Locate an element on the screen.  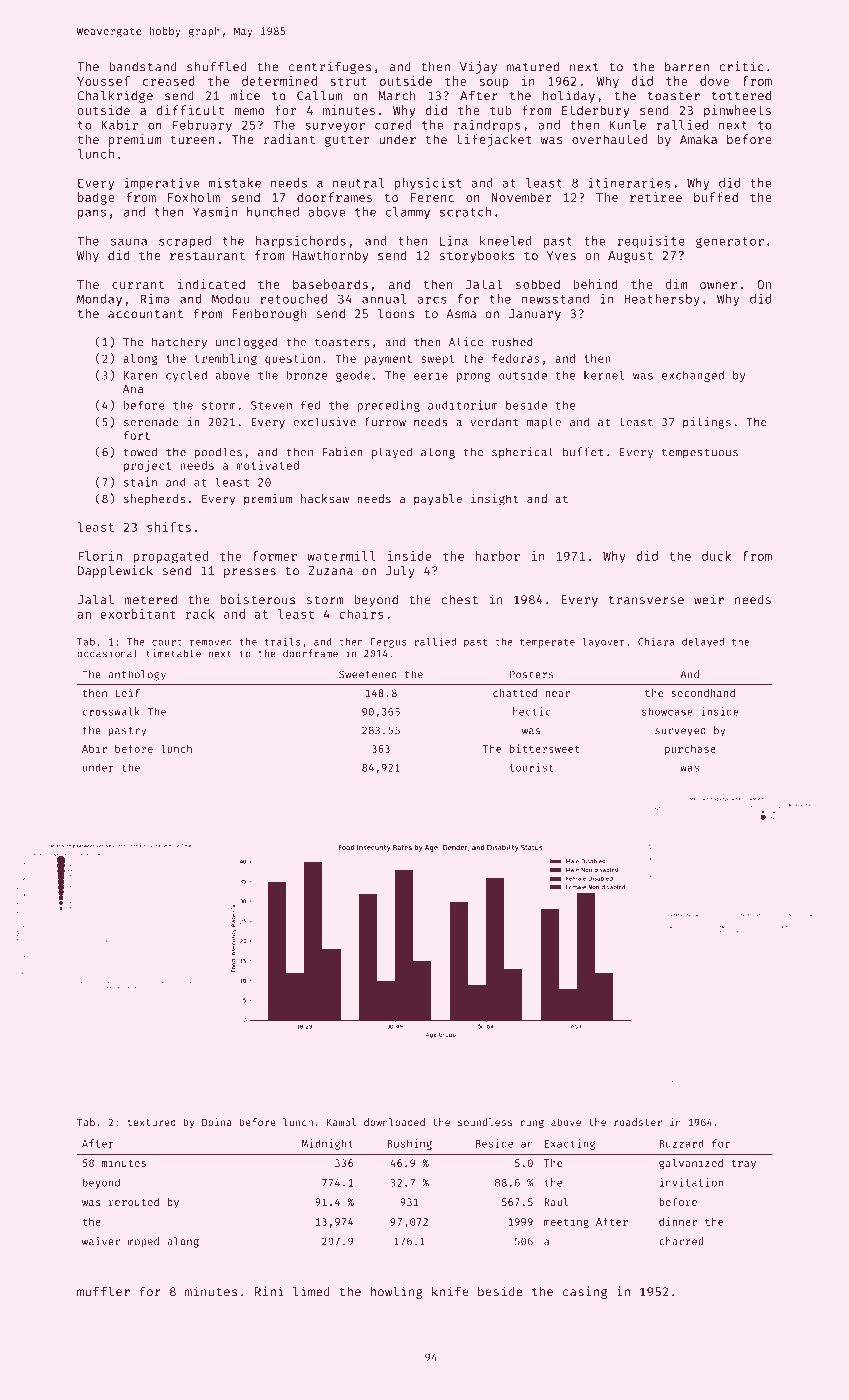
Raul is located at coordinates (556, 1202).
